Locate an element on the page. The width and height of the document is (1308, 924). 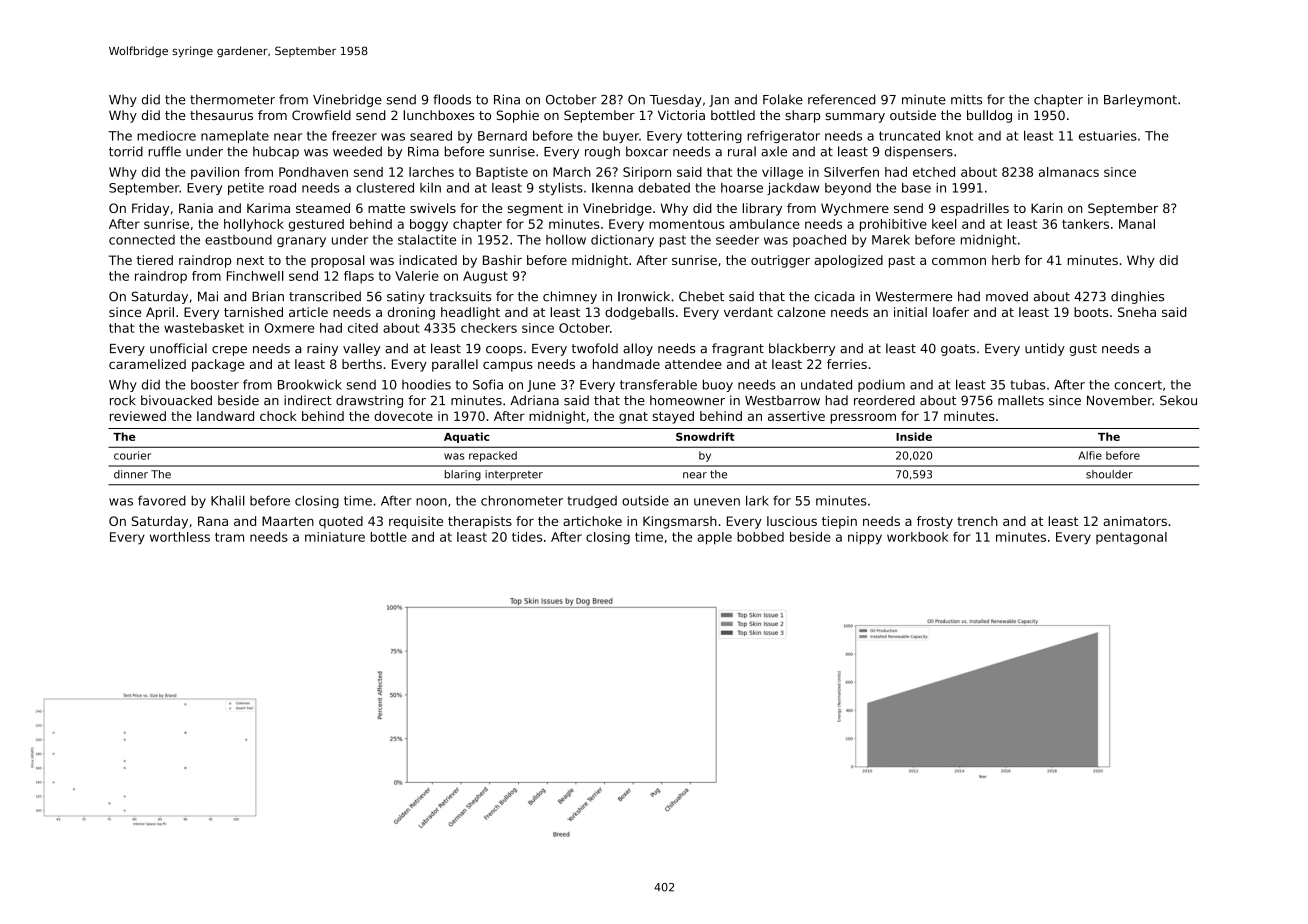
tottering is located at coordinates (714, 137).
